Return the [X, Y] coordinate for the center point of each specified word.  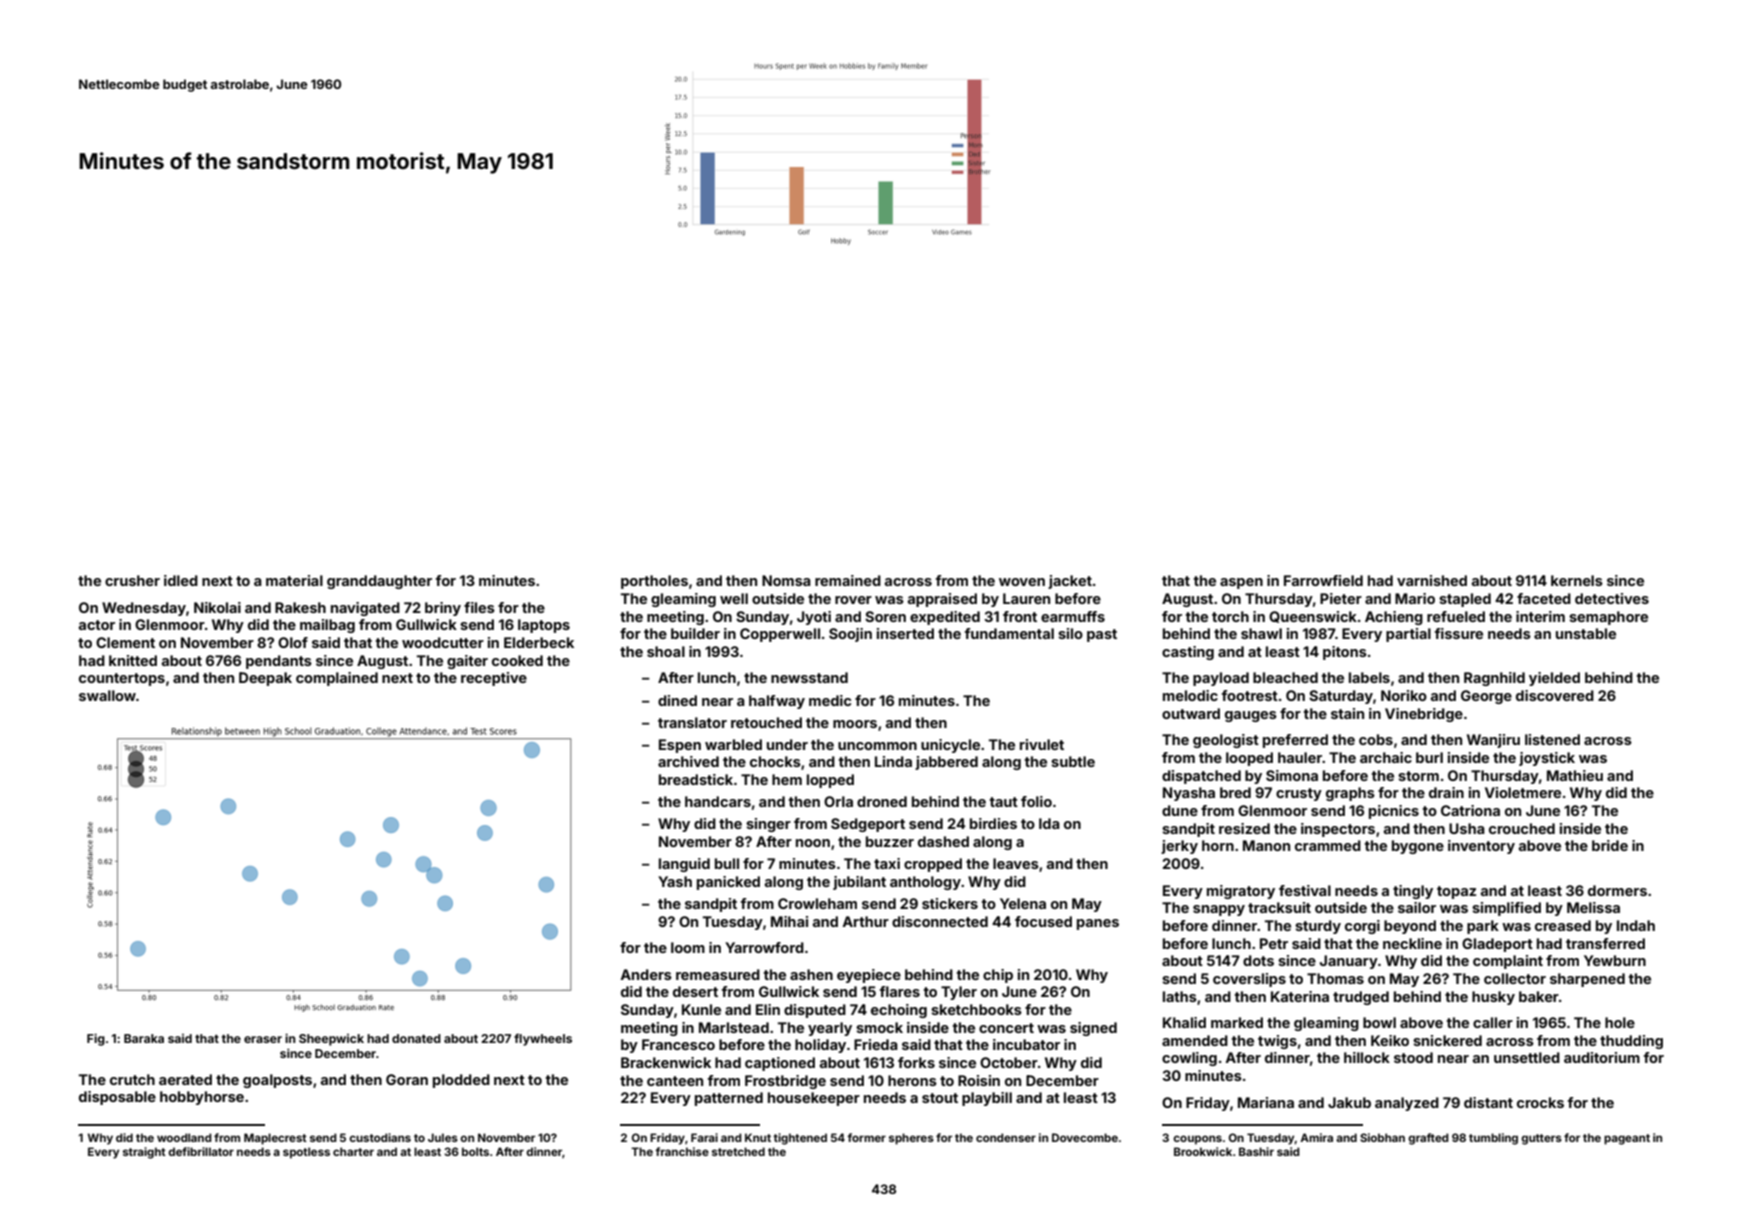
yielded [1554, 679]
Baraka [144, 1038]
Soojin [850, 635]
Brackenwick [666, 1062]
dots [1258, 960]
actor [97, 625]
